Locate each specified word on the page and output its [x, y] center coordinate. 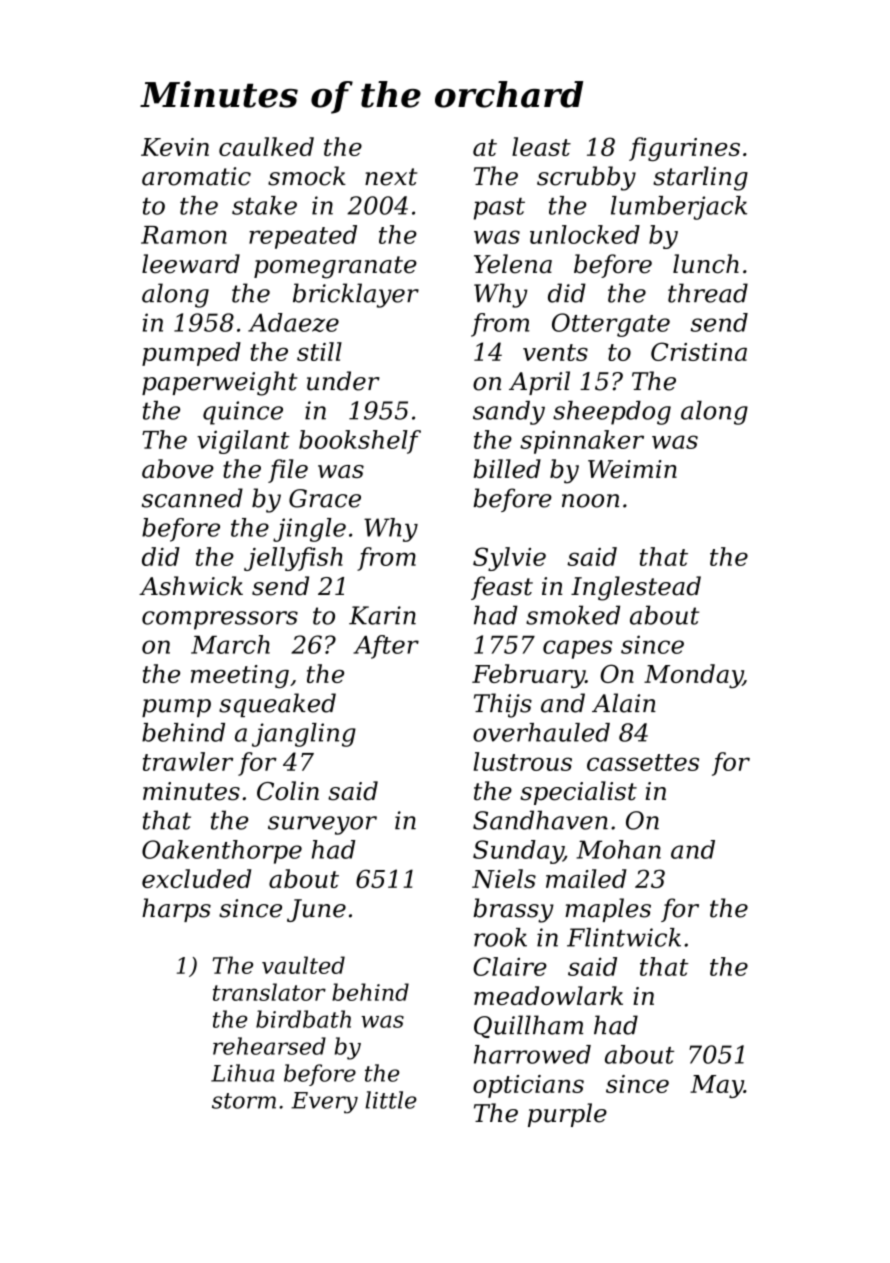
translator [269, 992]
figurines [684, 149]
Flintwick [624, 937]
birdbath [303, 1019]
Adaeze [293, 322]
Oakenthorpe [222, 852]
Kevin [175, 147]
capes [577, 649]
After [386, 647]
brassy [513, 910]
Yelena [513, 264]
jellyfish [293, 559]
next [391, 177]
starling [700, 178]
